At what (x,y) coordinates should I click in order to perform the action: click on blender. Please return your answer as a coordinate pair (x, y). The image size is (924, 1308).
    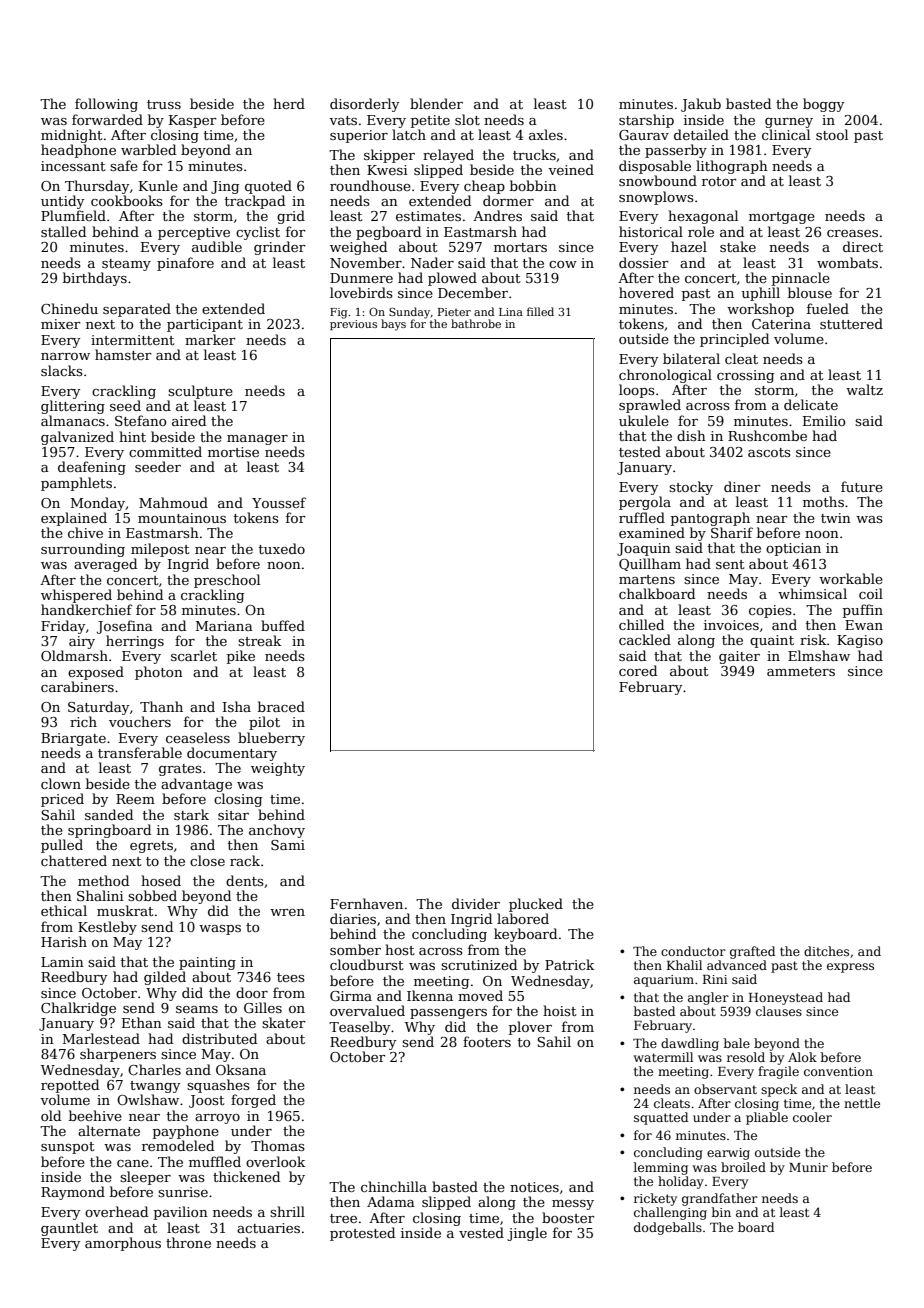
    Looking at the image, I should click on (436, 103).
